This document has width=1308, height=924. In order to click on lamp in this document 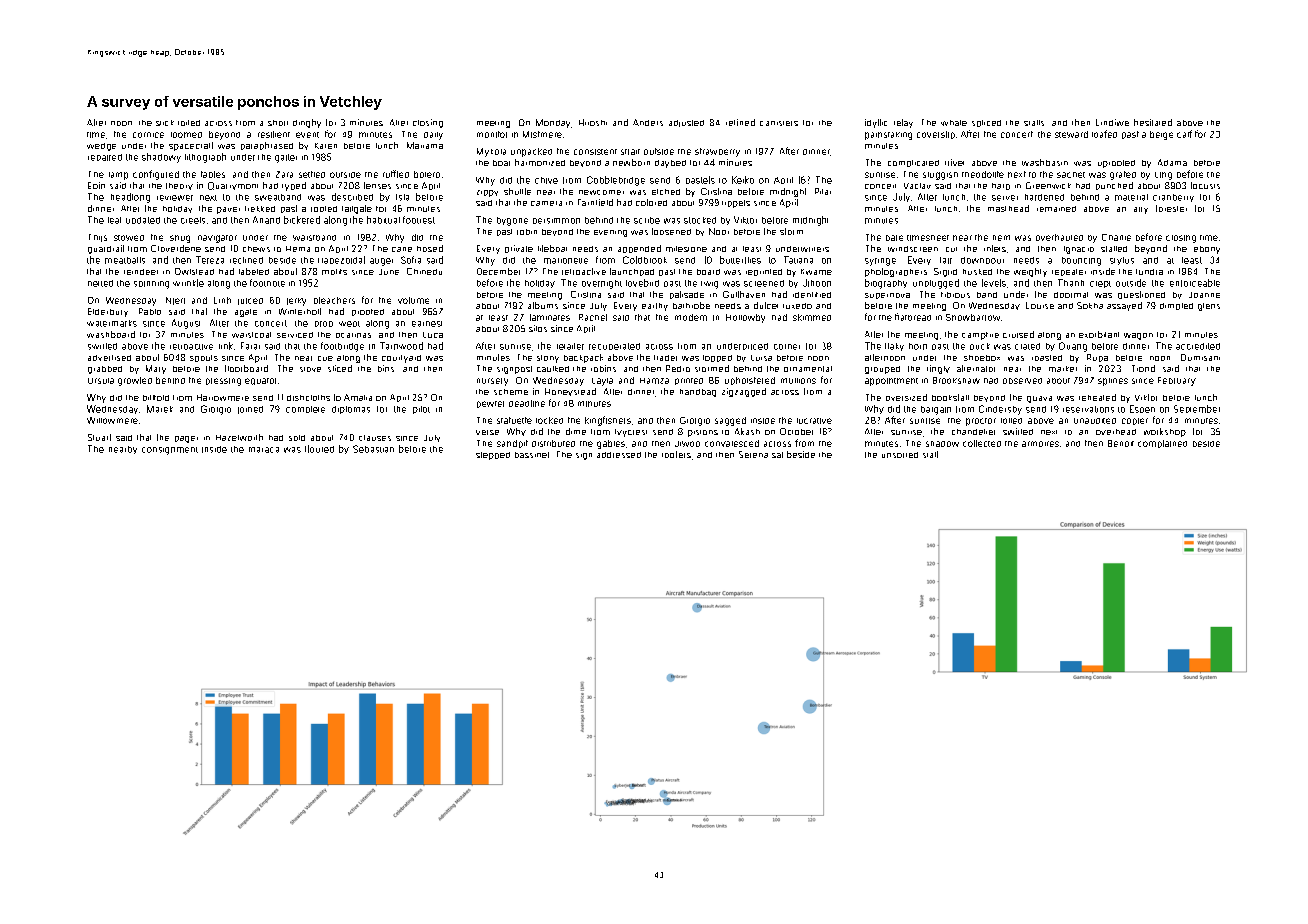, I will do `click(118, 176)`.
